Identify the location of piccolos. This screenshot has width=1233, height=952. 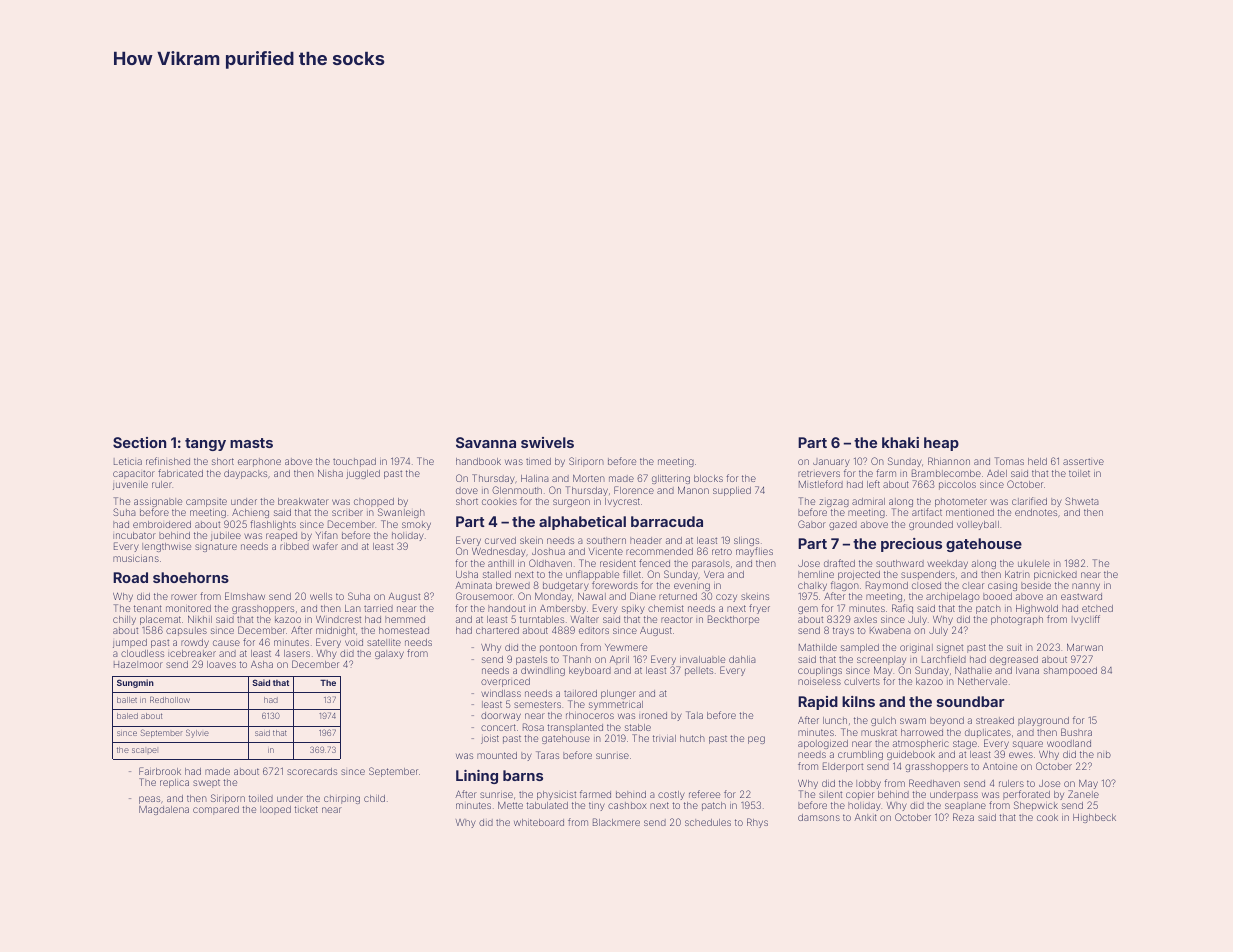
(957, 485).
